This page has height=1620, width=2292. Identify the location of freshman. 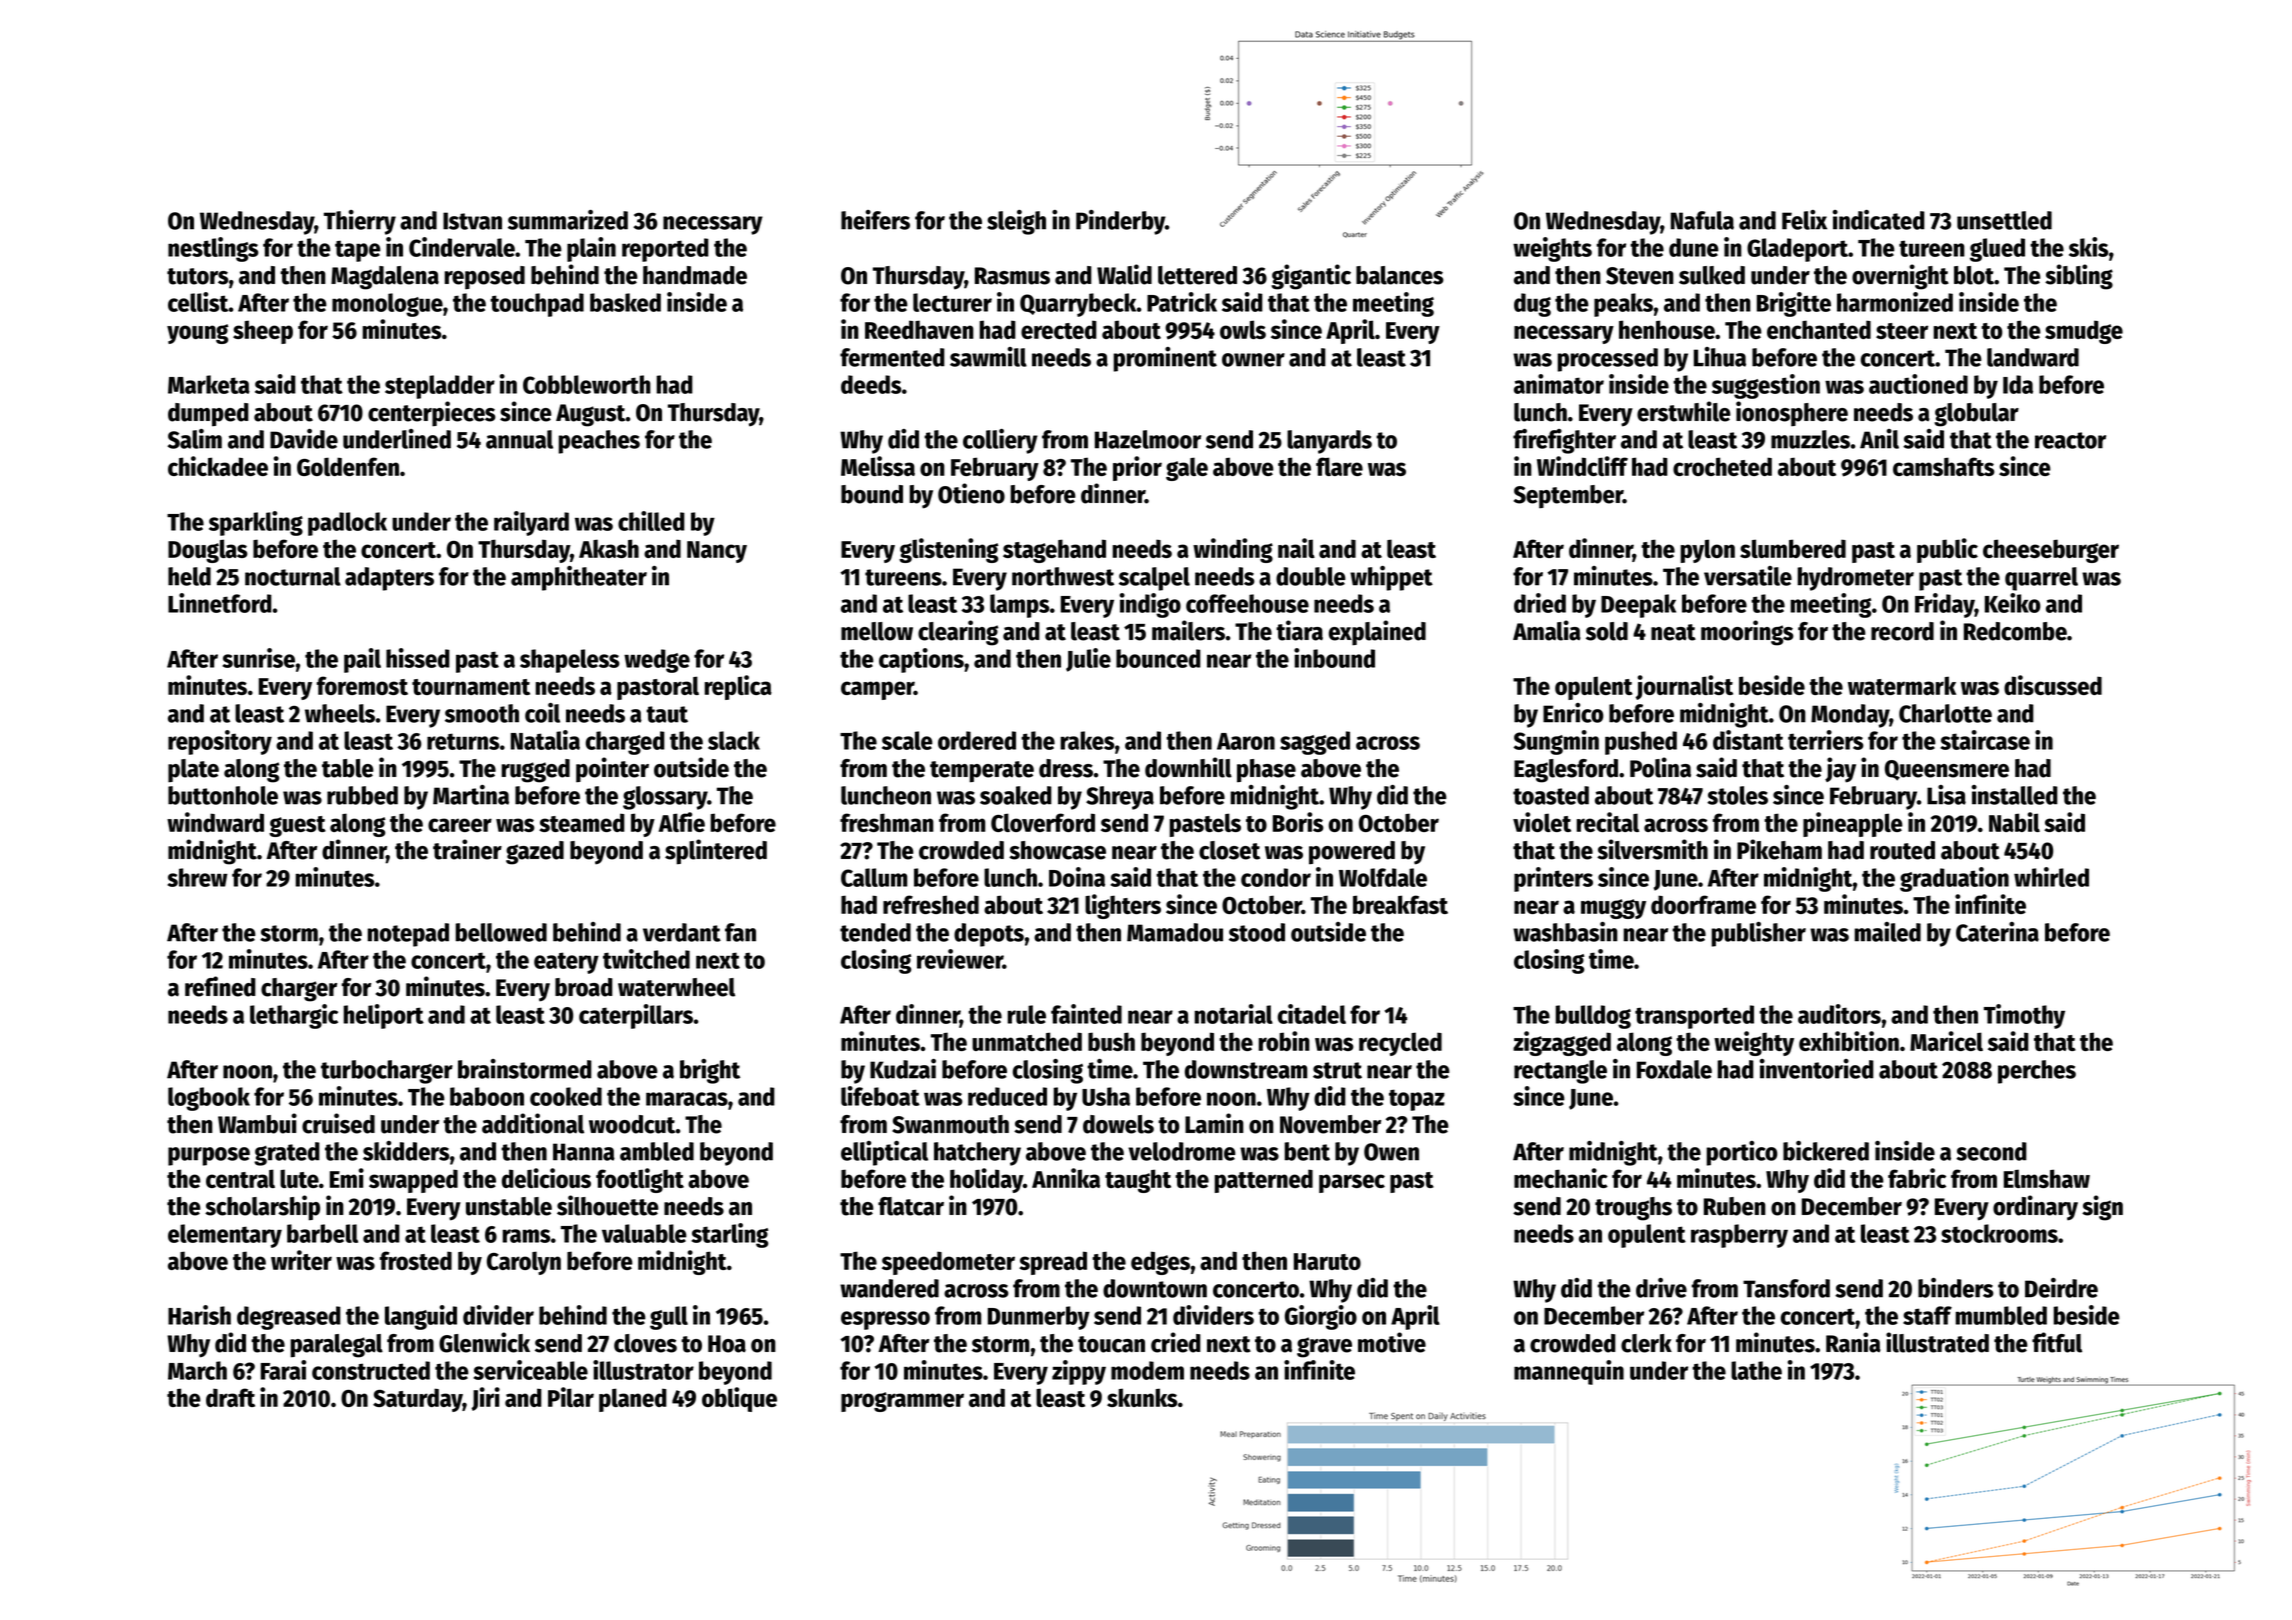
(887, 822).
